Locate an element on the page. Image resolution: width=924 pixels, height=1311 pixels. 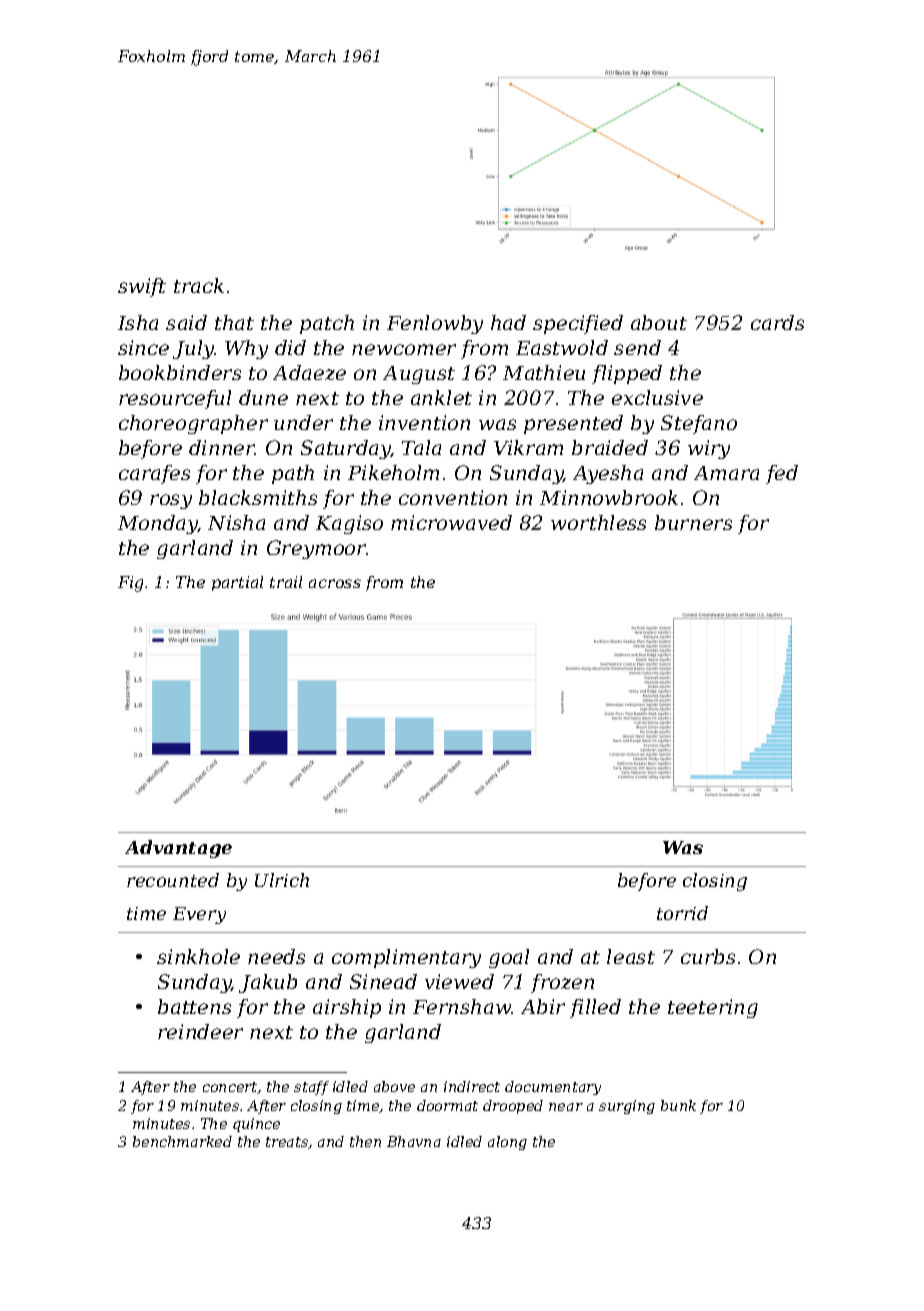
complimentary is located at coordinates (406, 958).
